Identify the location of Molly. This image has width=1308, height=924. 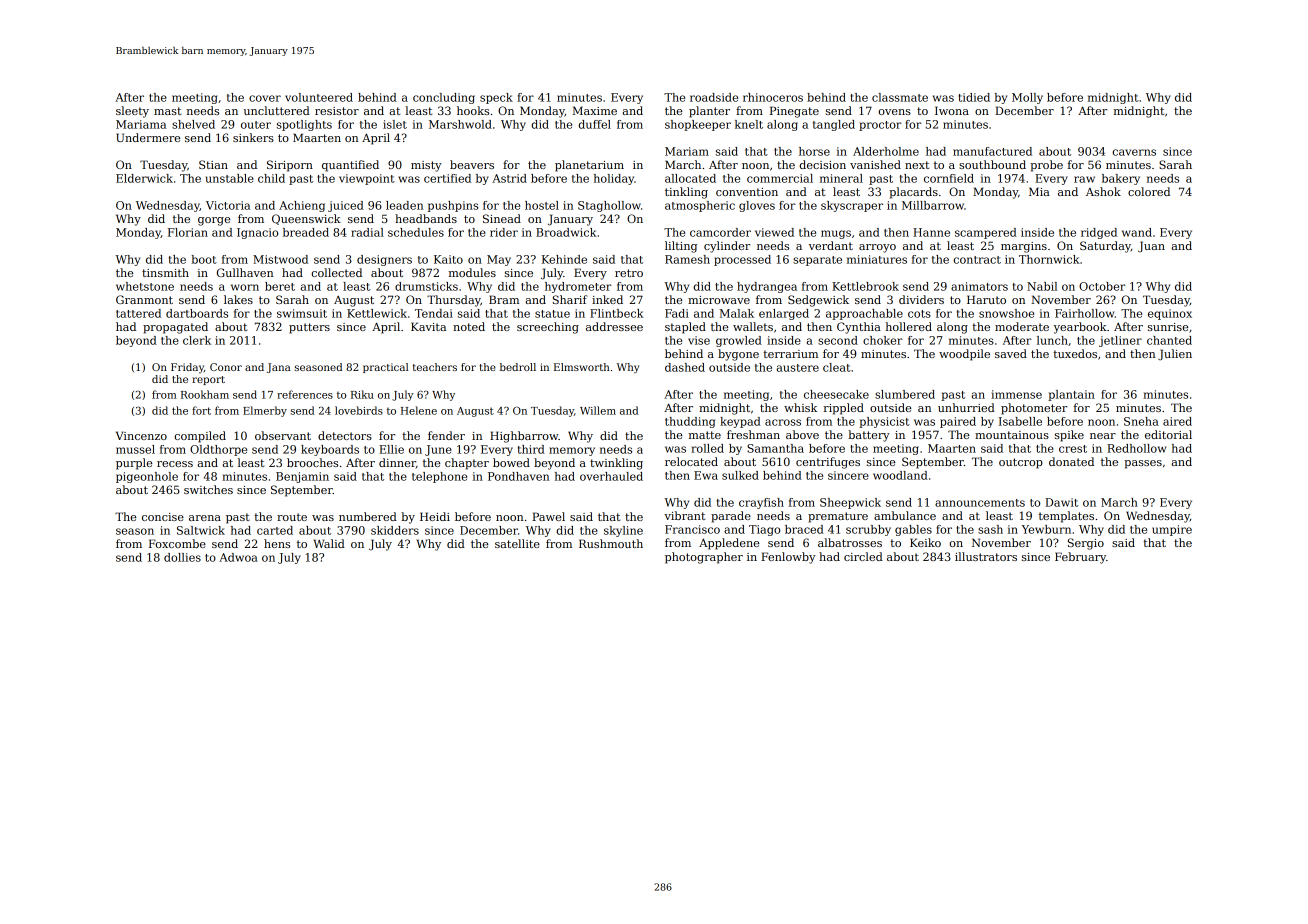
(1027, 98).
